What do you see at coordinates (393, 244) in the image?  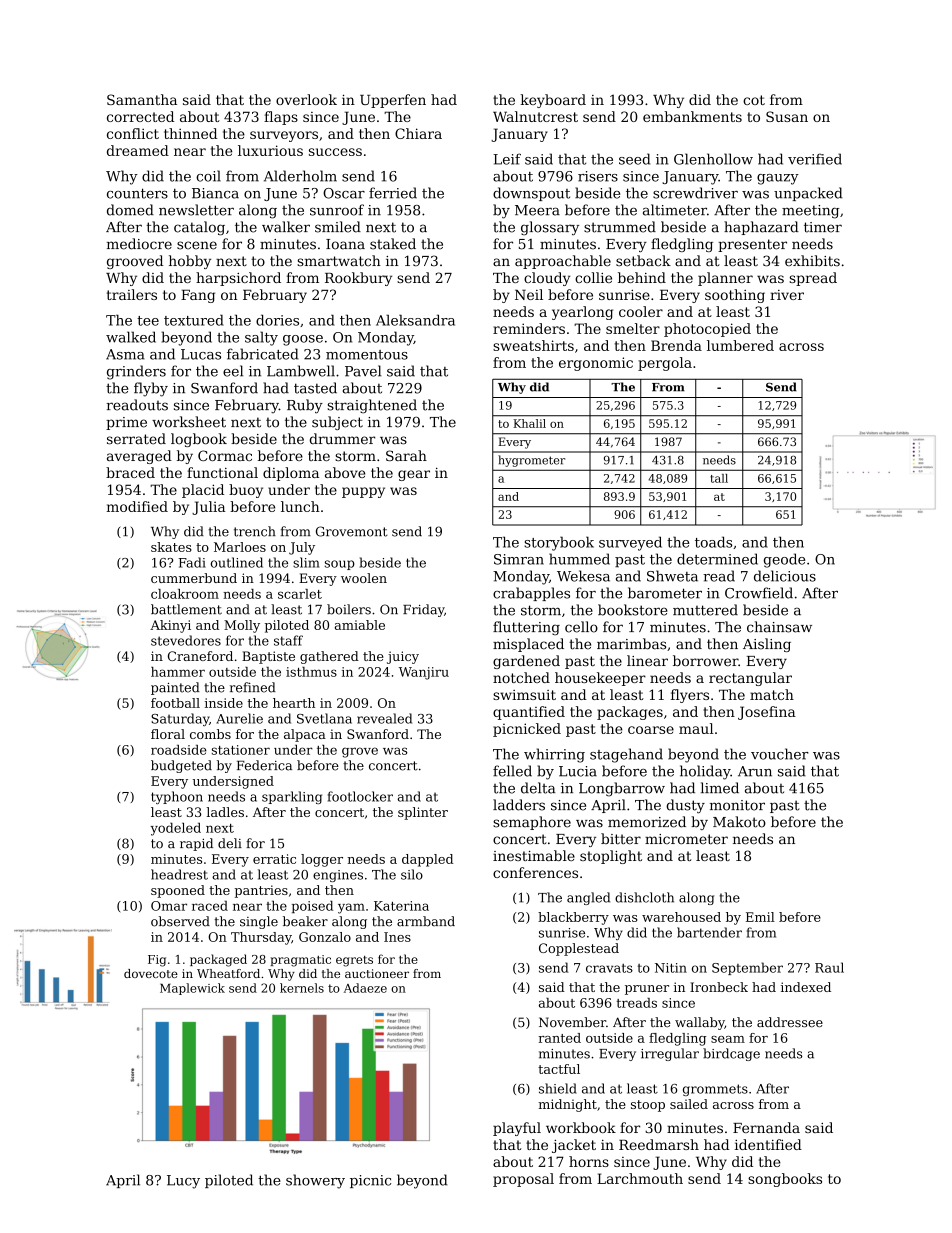 I see `staked` at bounding box center [393, 244].
